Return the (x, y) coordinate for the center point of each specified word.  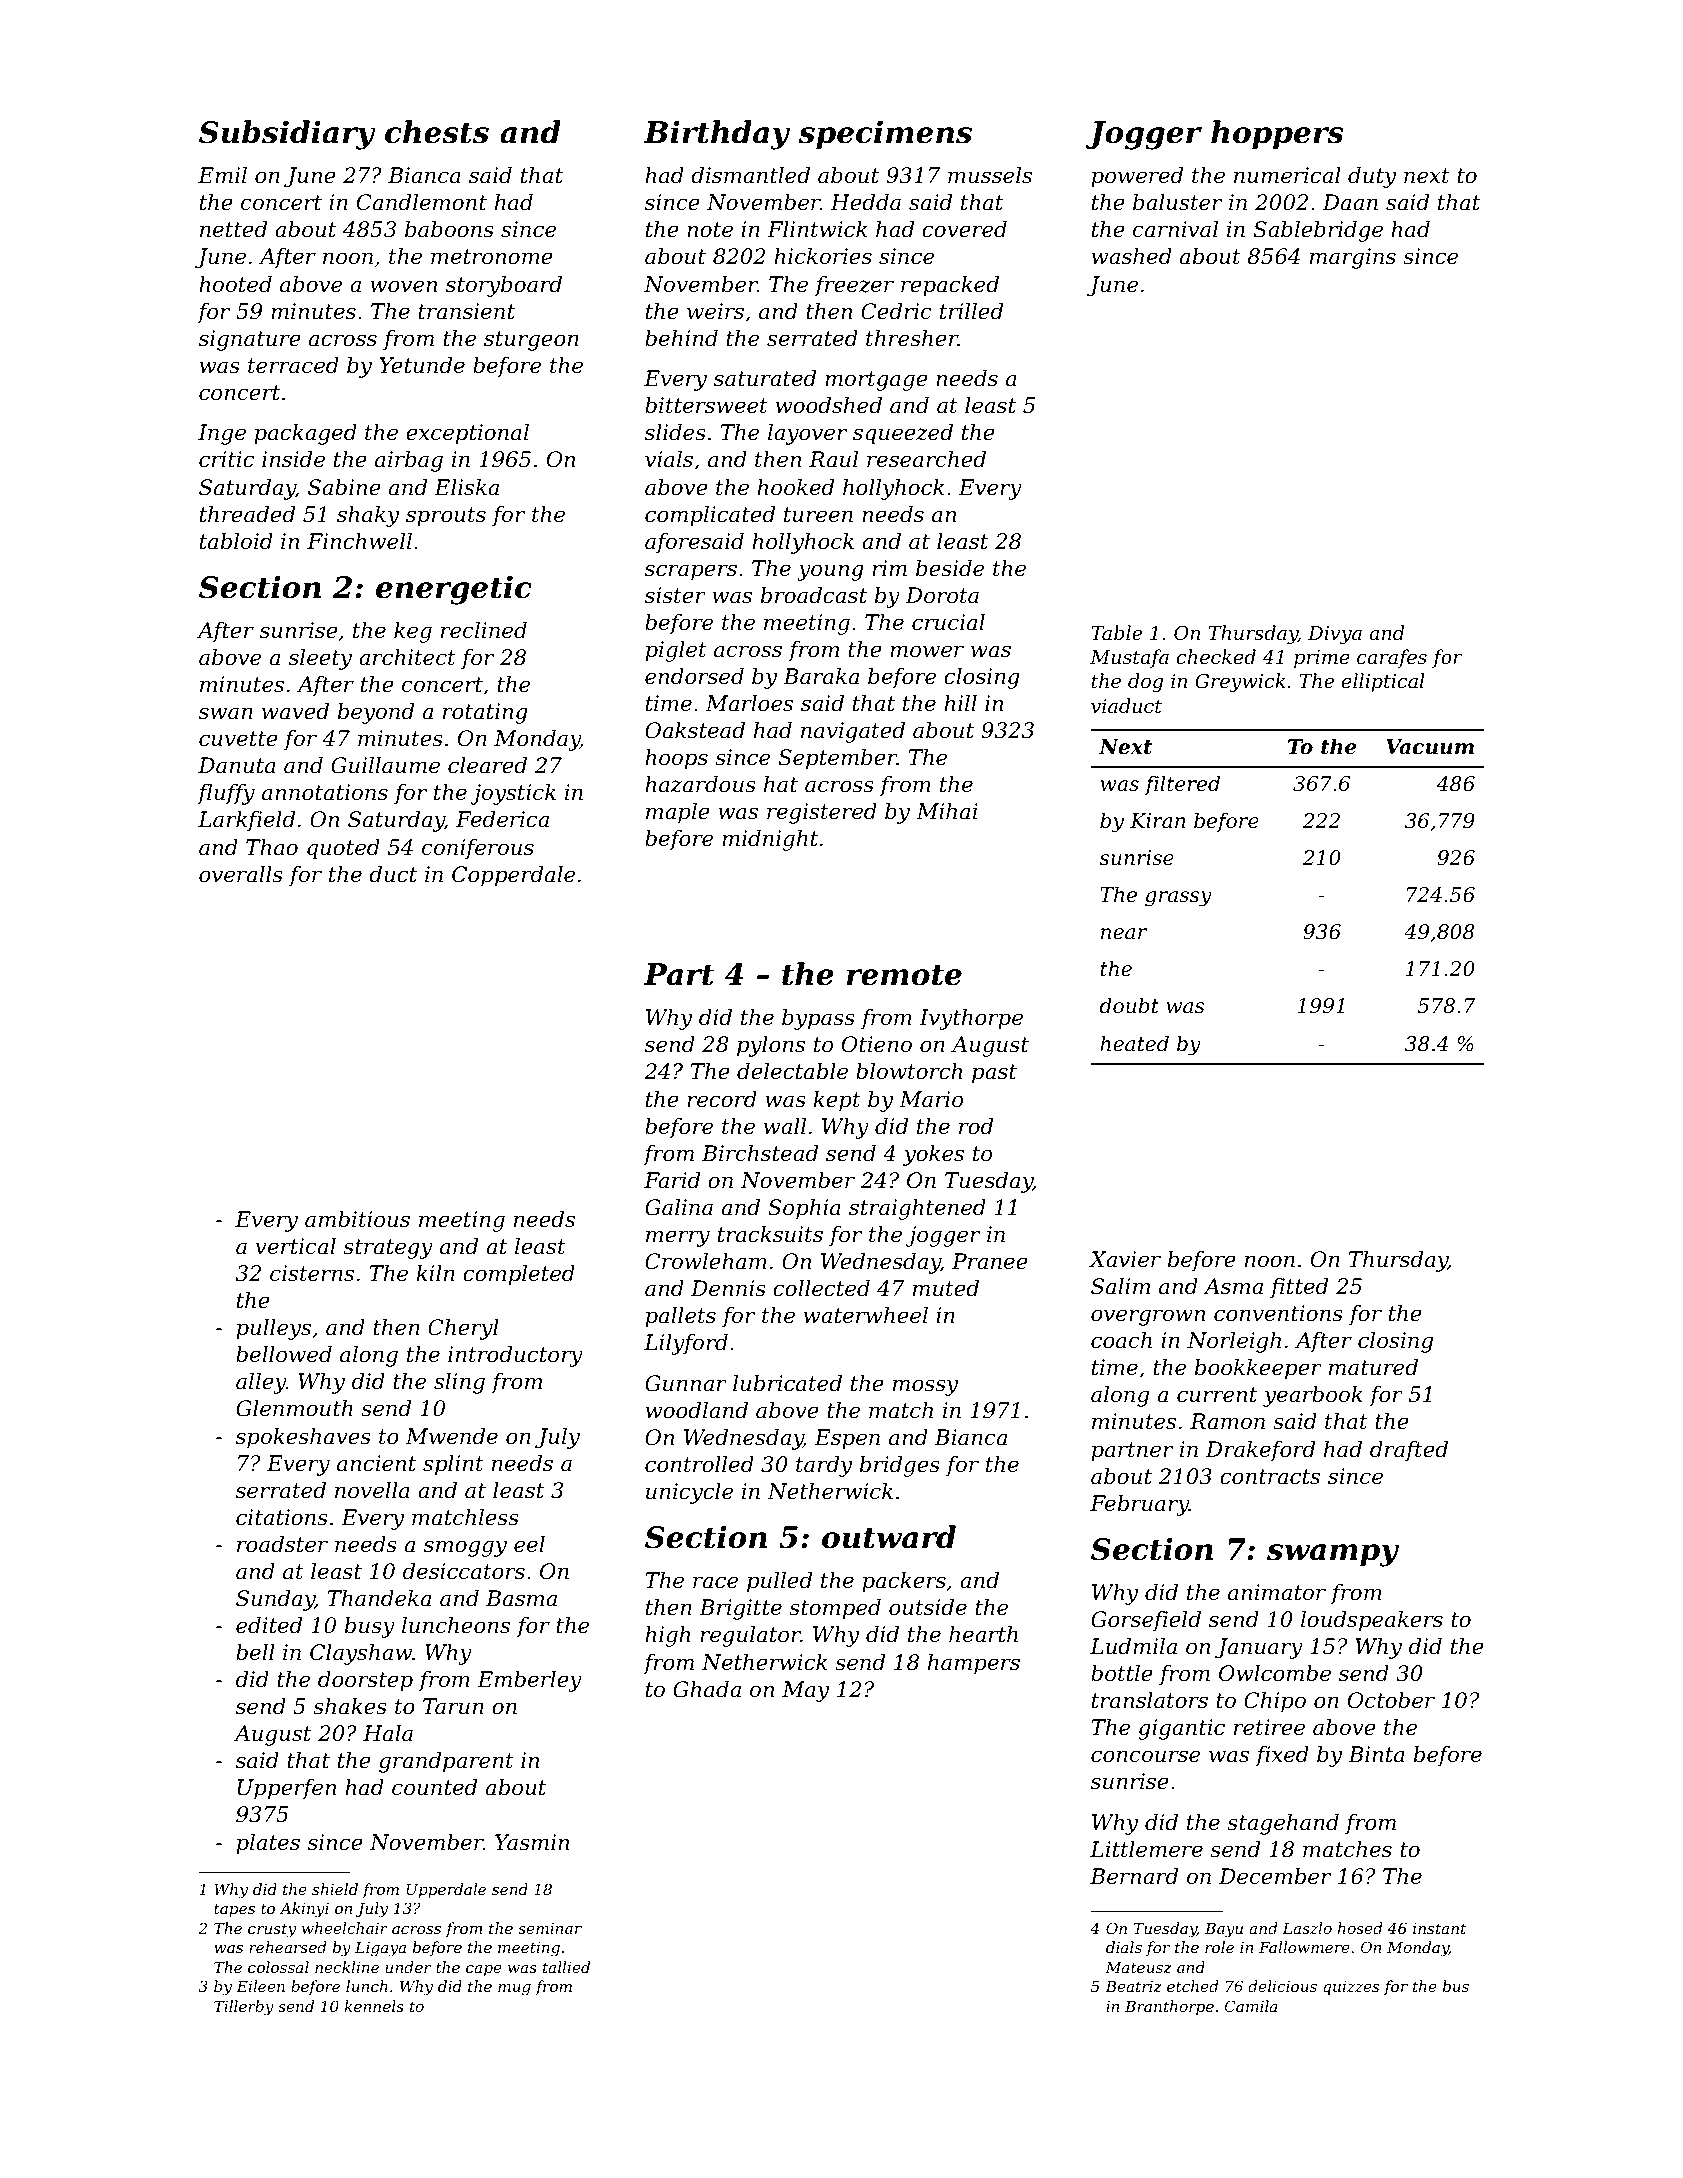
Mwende (452, 1436)
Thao (272, 847)
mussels (990, 175)
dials (1124, 1947)
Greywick (1240, 683)
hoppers (1277, 134)
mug (514, 1990)
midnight (770, 840)
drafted (1409, 1451)
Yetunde (422, 365)
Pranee (990, 1261)
